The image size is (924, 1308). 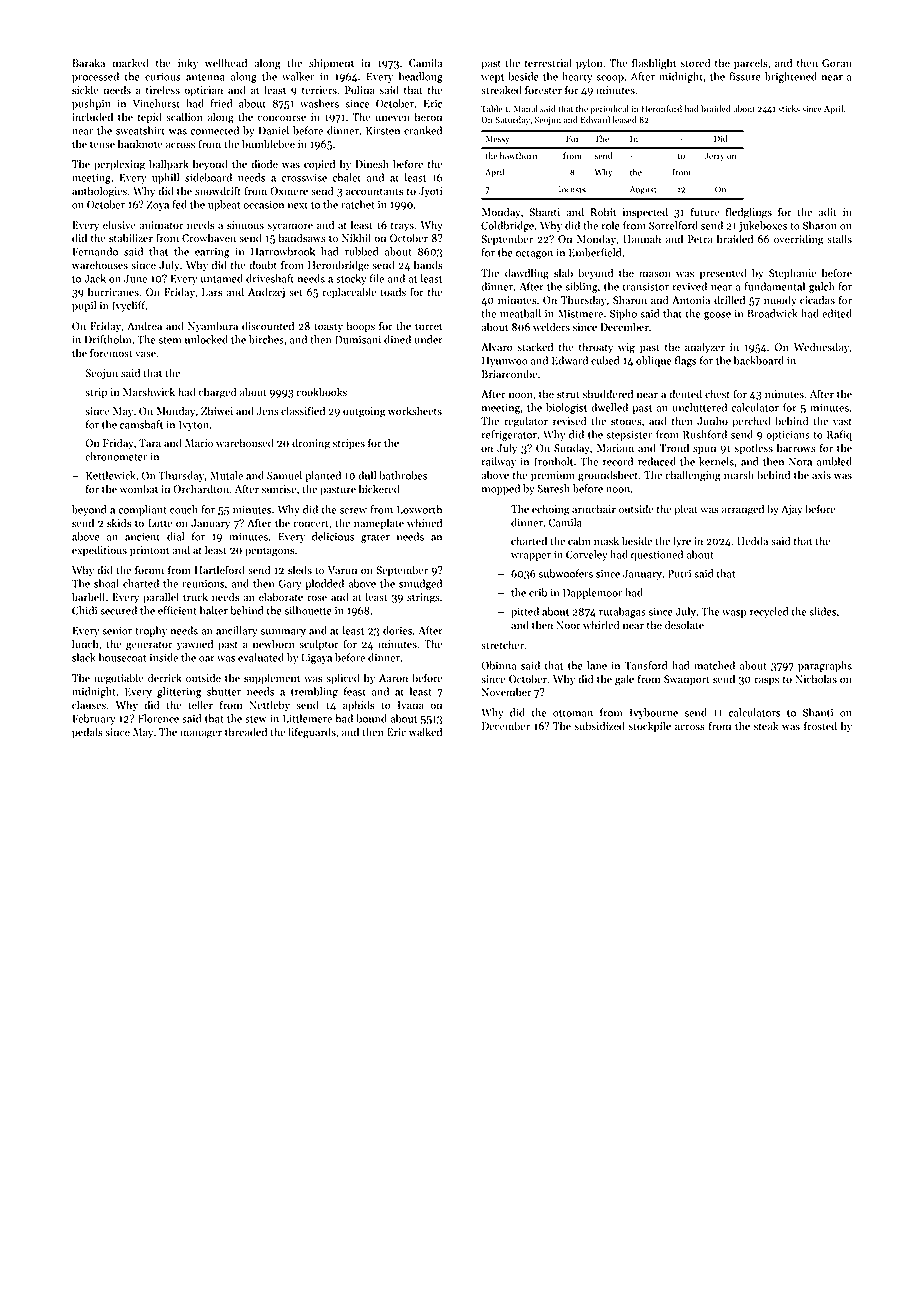 What do you see at coordinates (415, 411) in the screenshot?
I see `worksheets` at bounding box center [415, 411].
